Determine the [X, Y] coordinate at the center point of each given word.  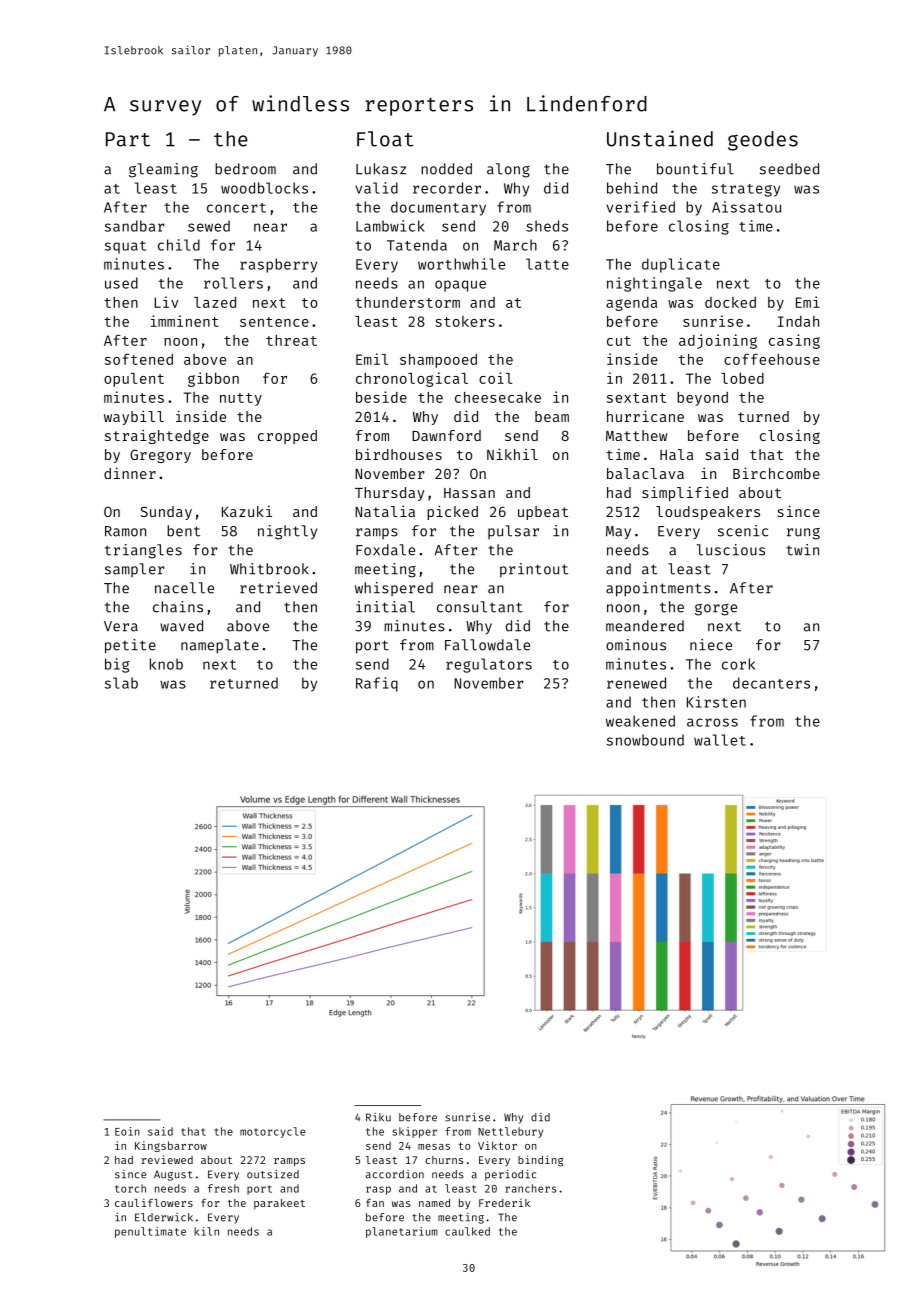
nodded [446, 169]
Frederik [504, 1202]
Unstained [660, 138]
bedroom [245, 169]
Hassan [469, 493]
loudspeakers [708, 513]
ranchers [530, 1188]
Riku [378, 1117]
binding [540, 1161]
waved [181, 626]
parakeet [279, 1204]
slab [121, 683]
